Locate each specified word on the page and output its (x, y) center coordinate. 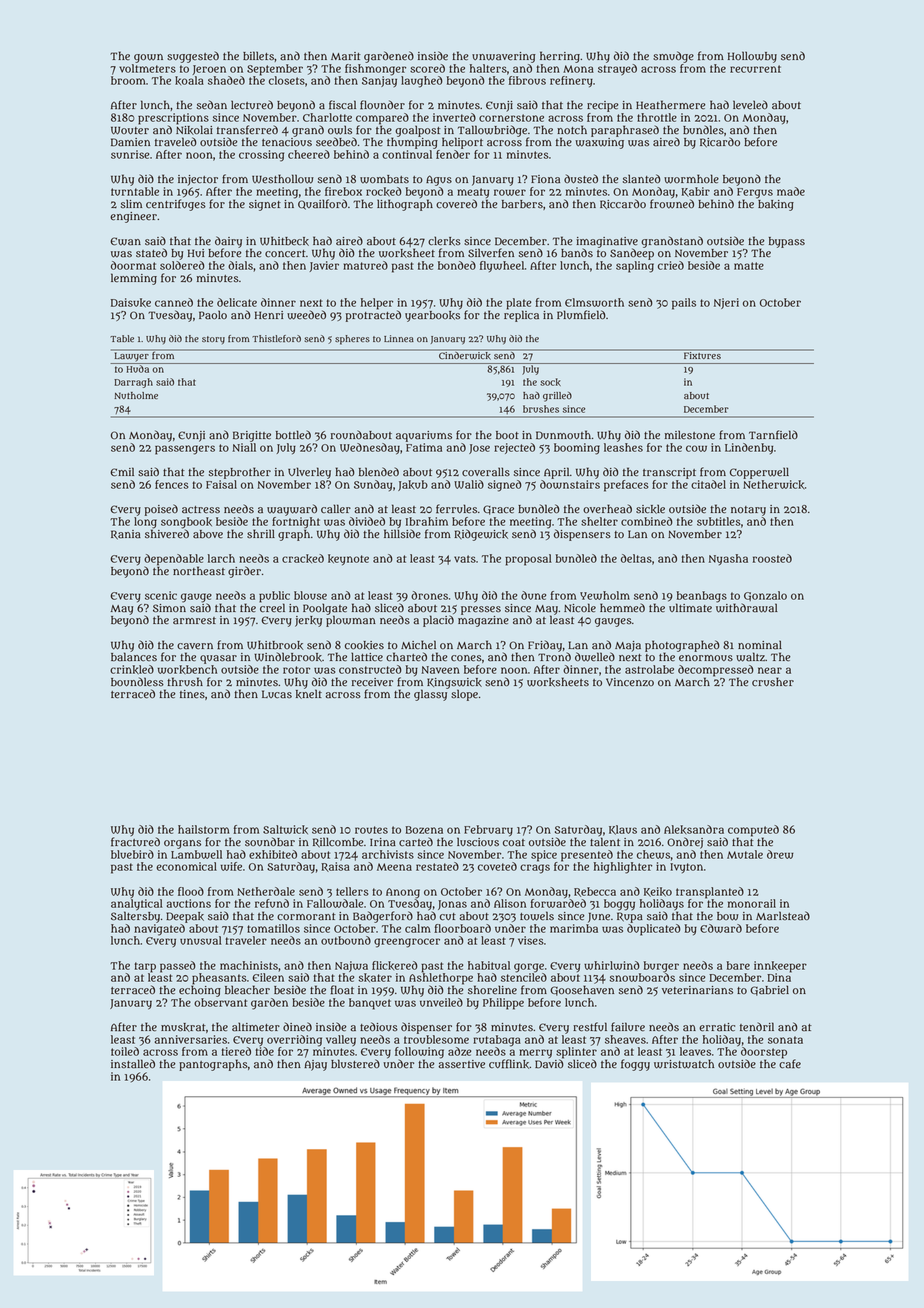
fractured (135, 842)
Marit (346, 56)
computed (753, 831)
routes (371, 830)
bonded (457, 265)
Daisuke (131, 303)
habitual (489, 965)
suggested (193, 57)
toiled (125, 1051)
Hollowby (752, 57)
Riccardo (623, 204)
